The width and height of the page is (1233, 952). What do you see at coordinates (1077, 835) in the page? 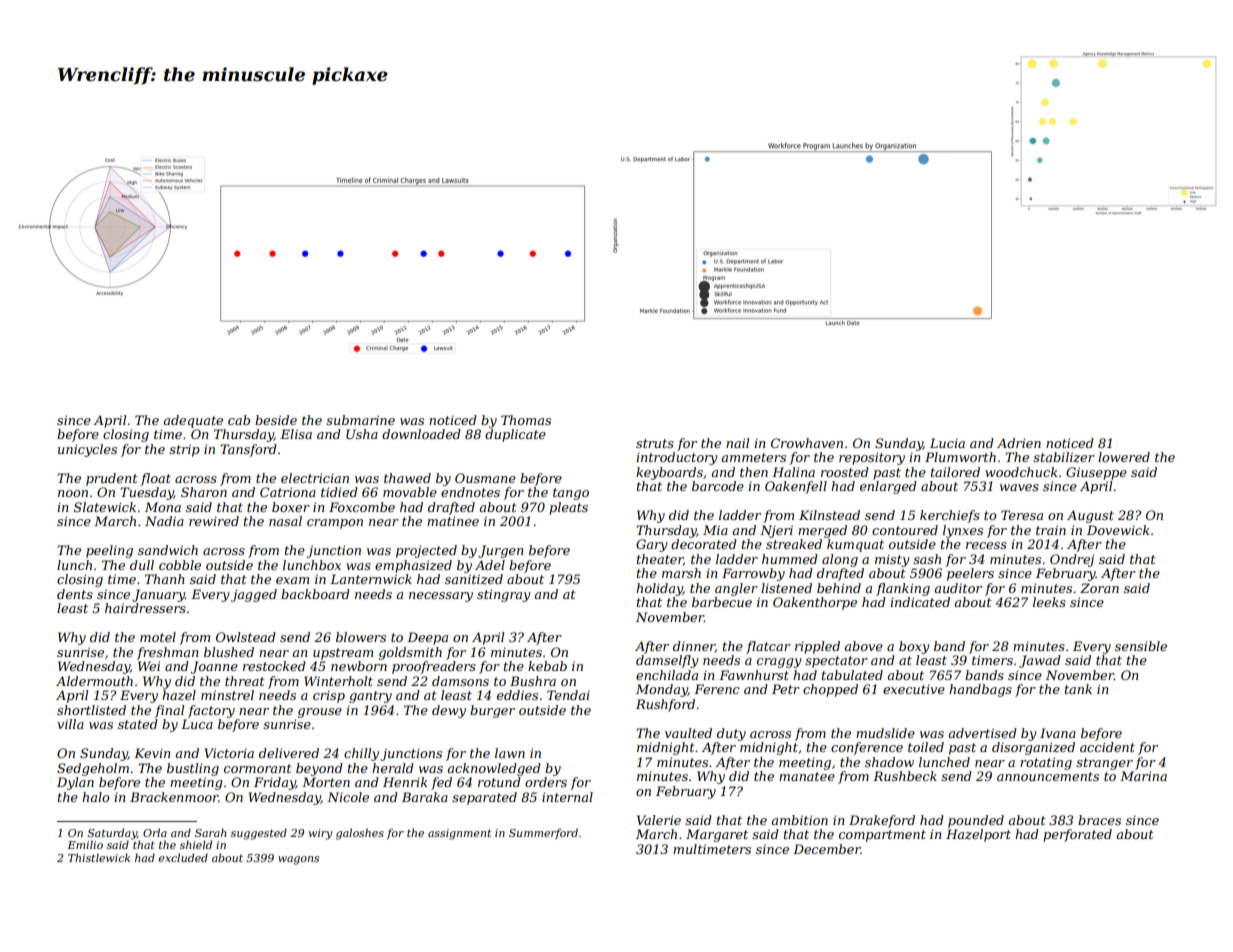
I see `perforated` at bounding box center [1077, 835].
